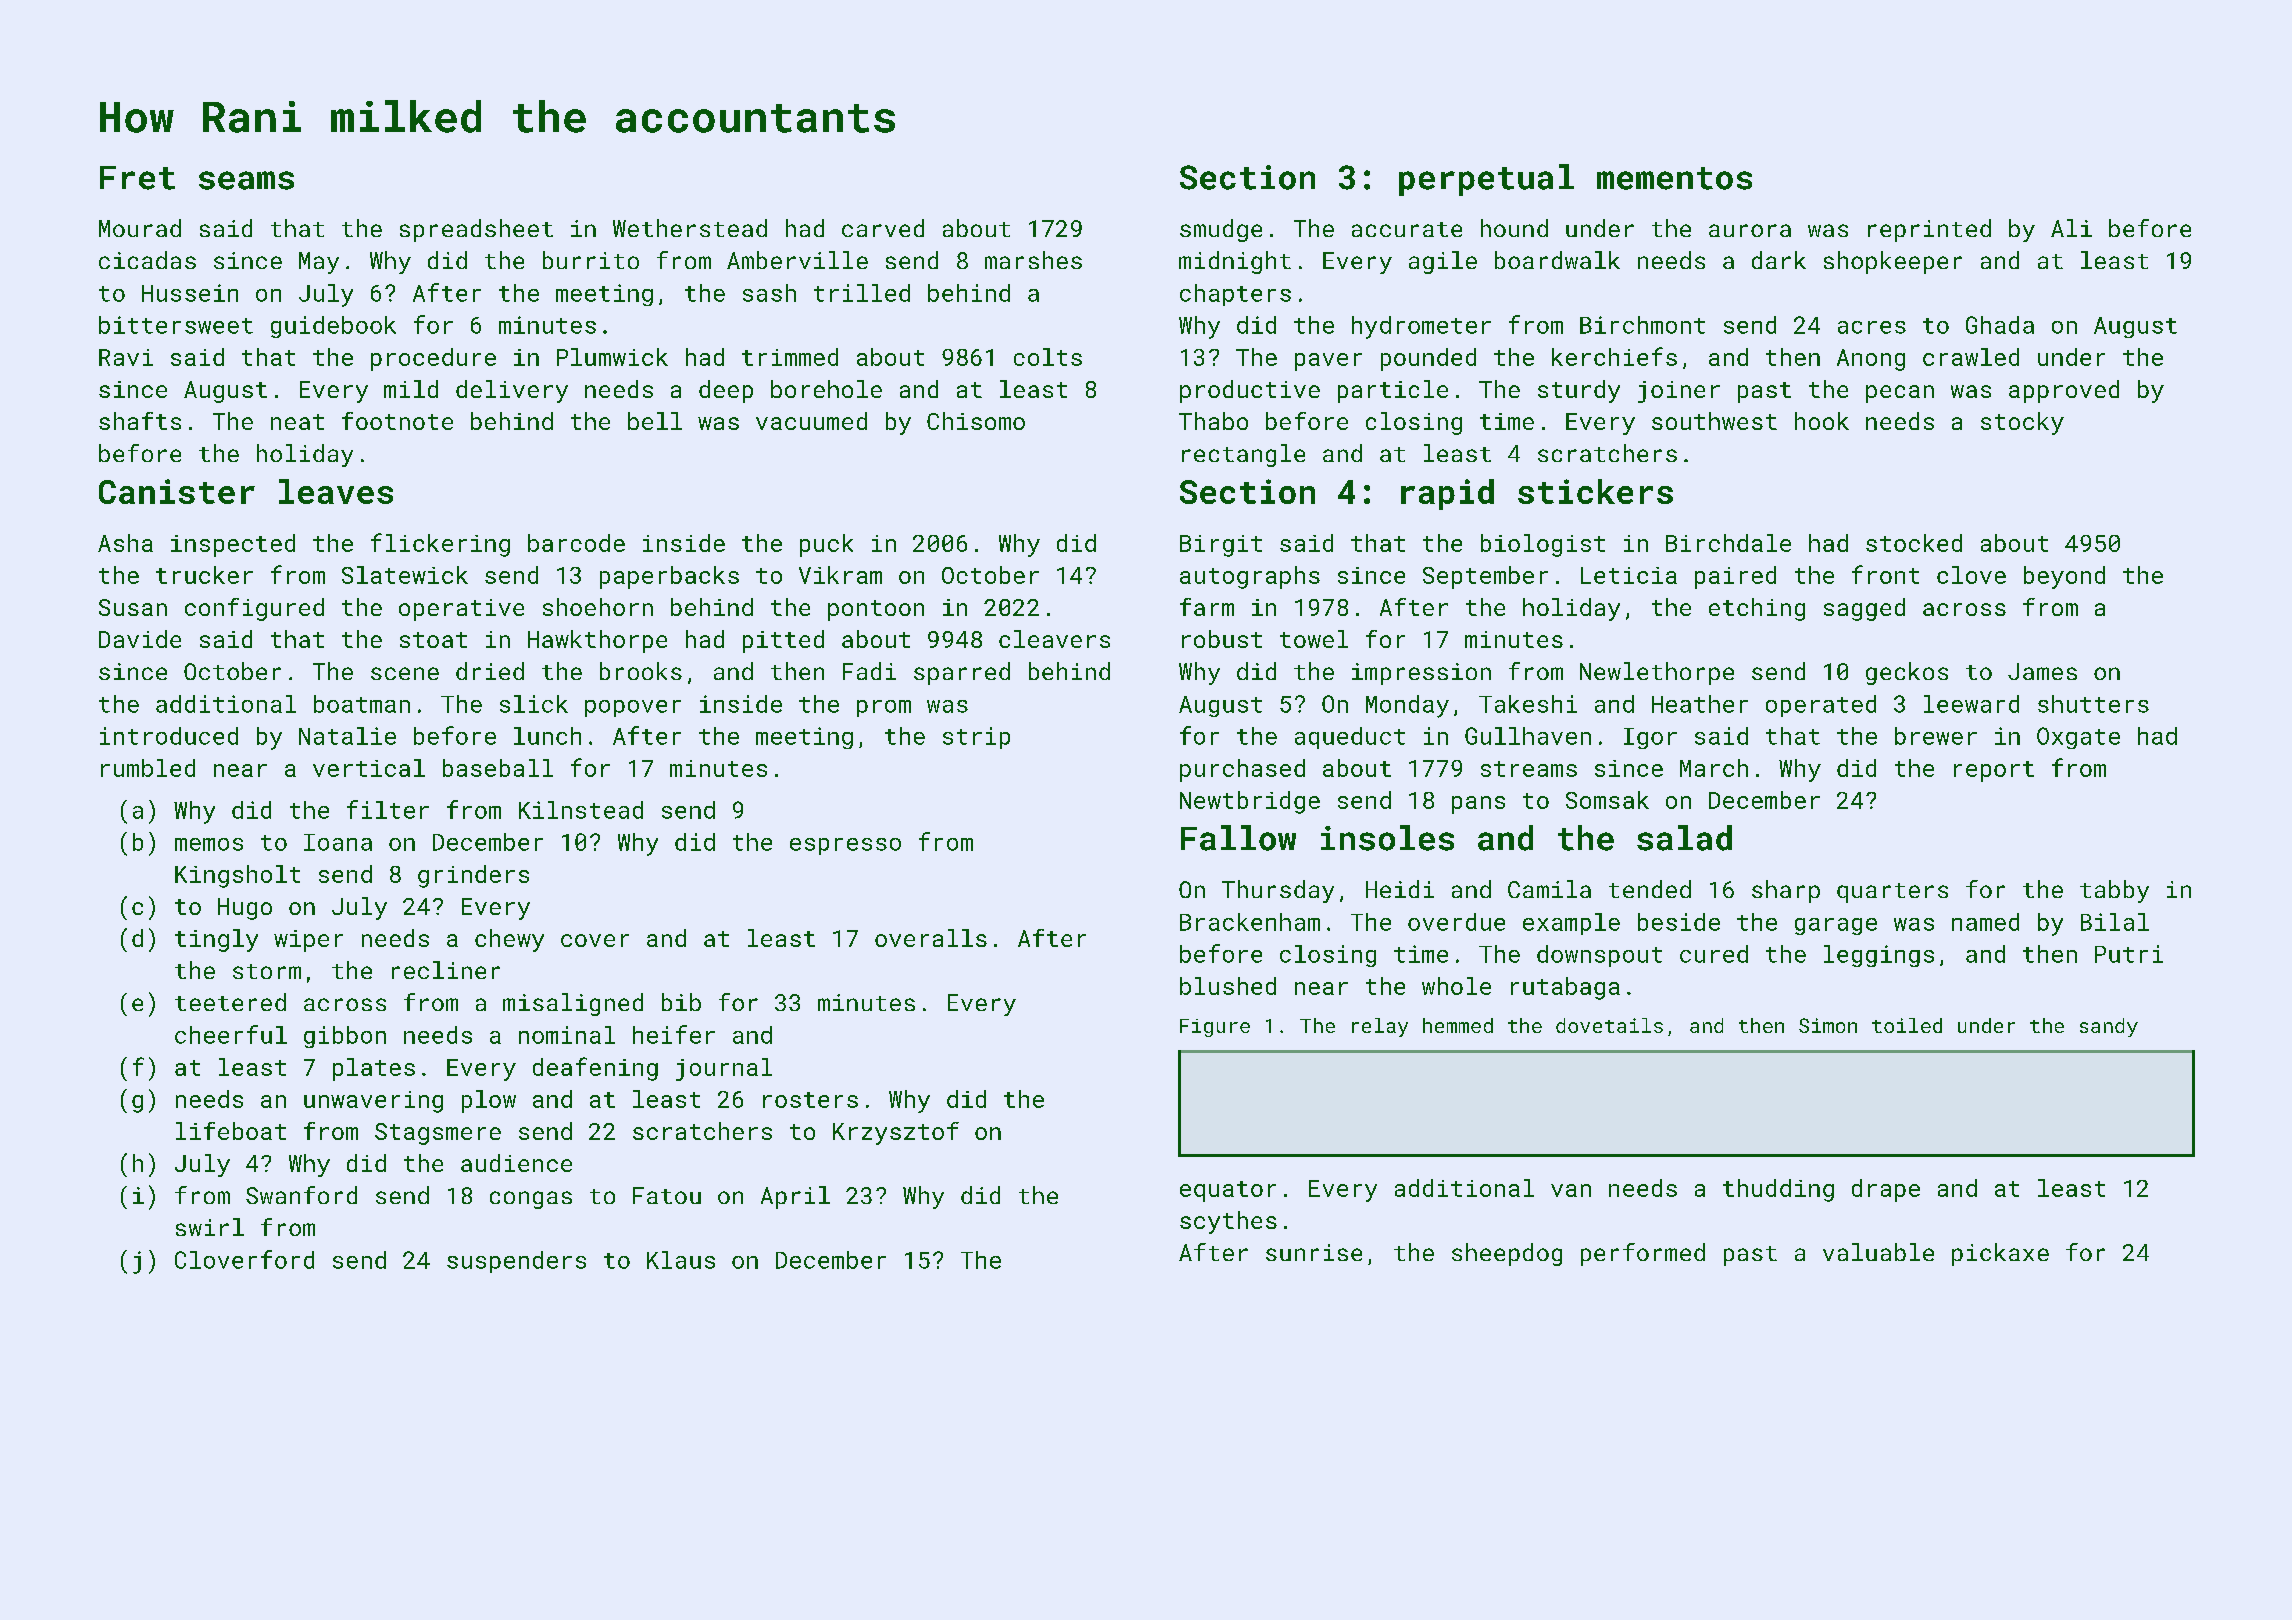  Describe the element at coordinates (883, 228) in the document. I see `carved` at that location.
